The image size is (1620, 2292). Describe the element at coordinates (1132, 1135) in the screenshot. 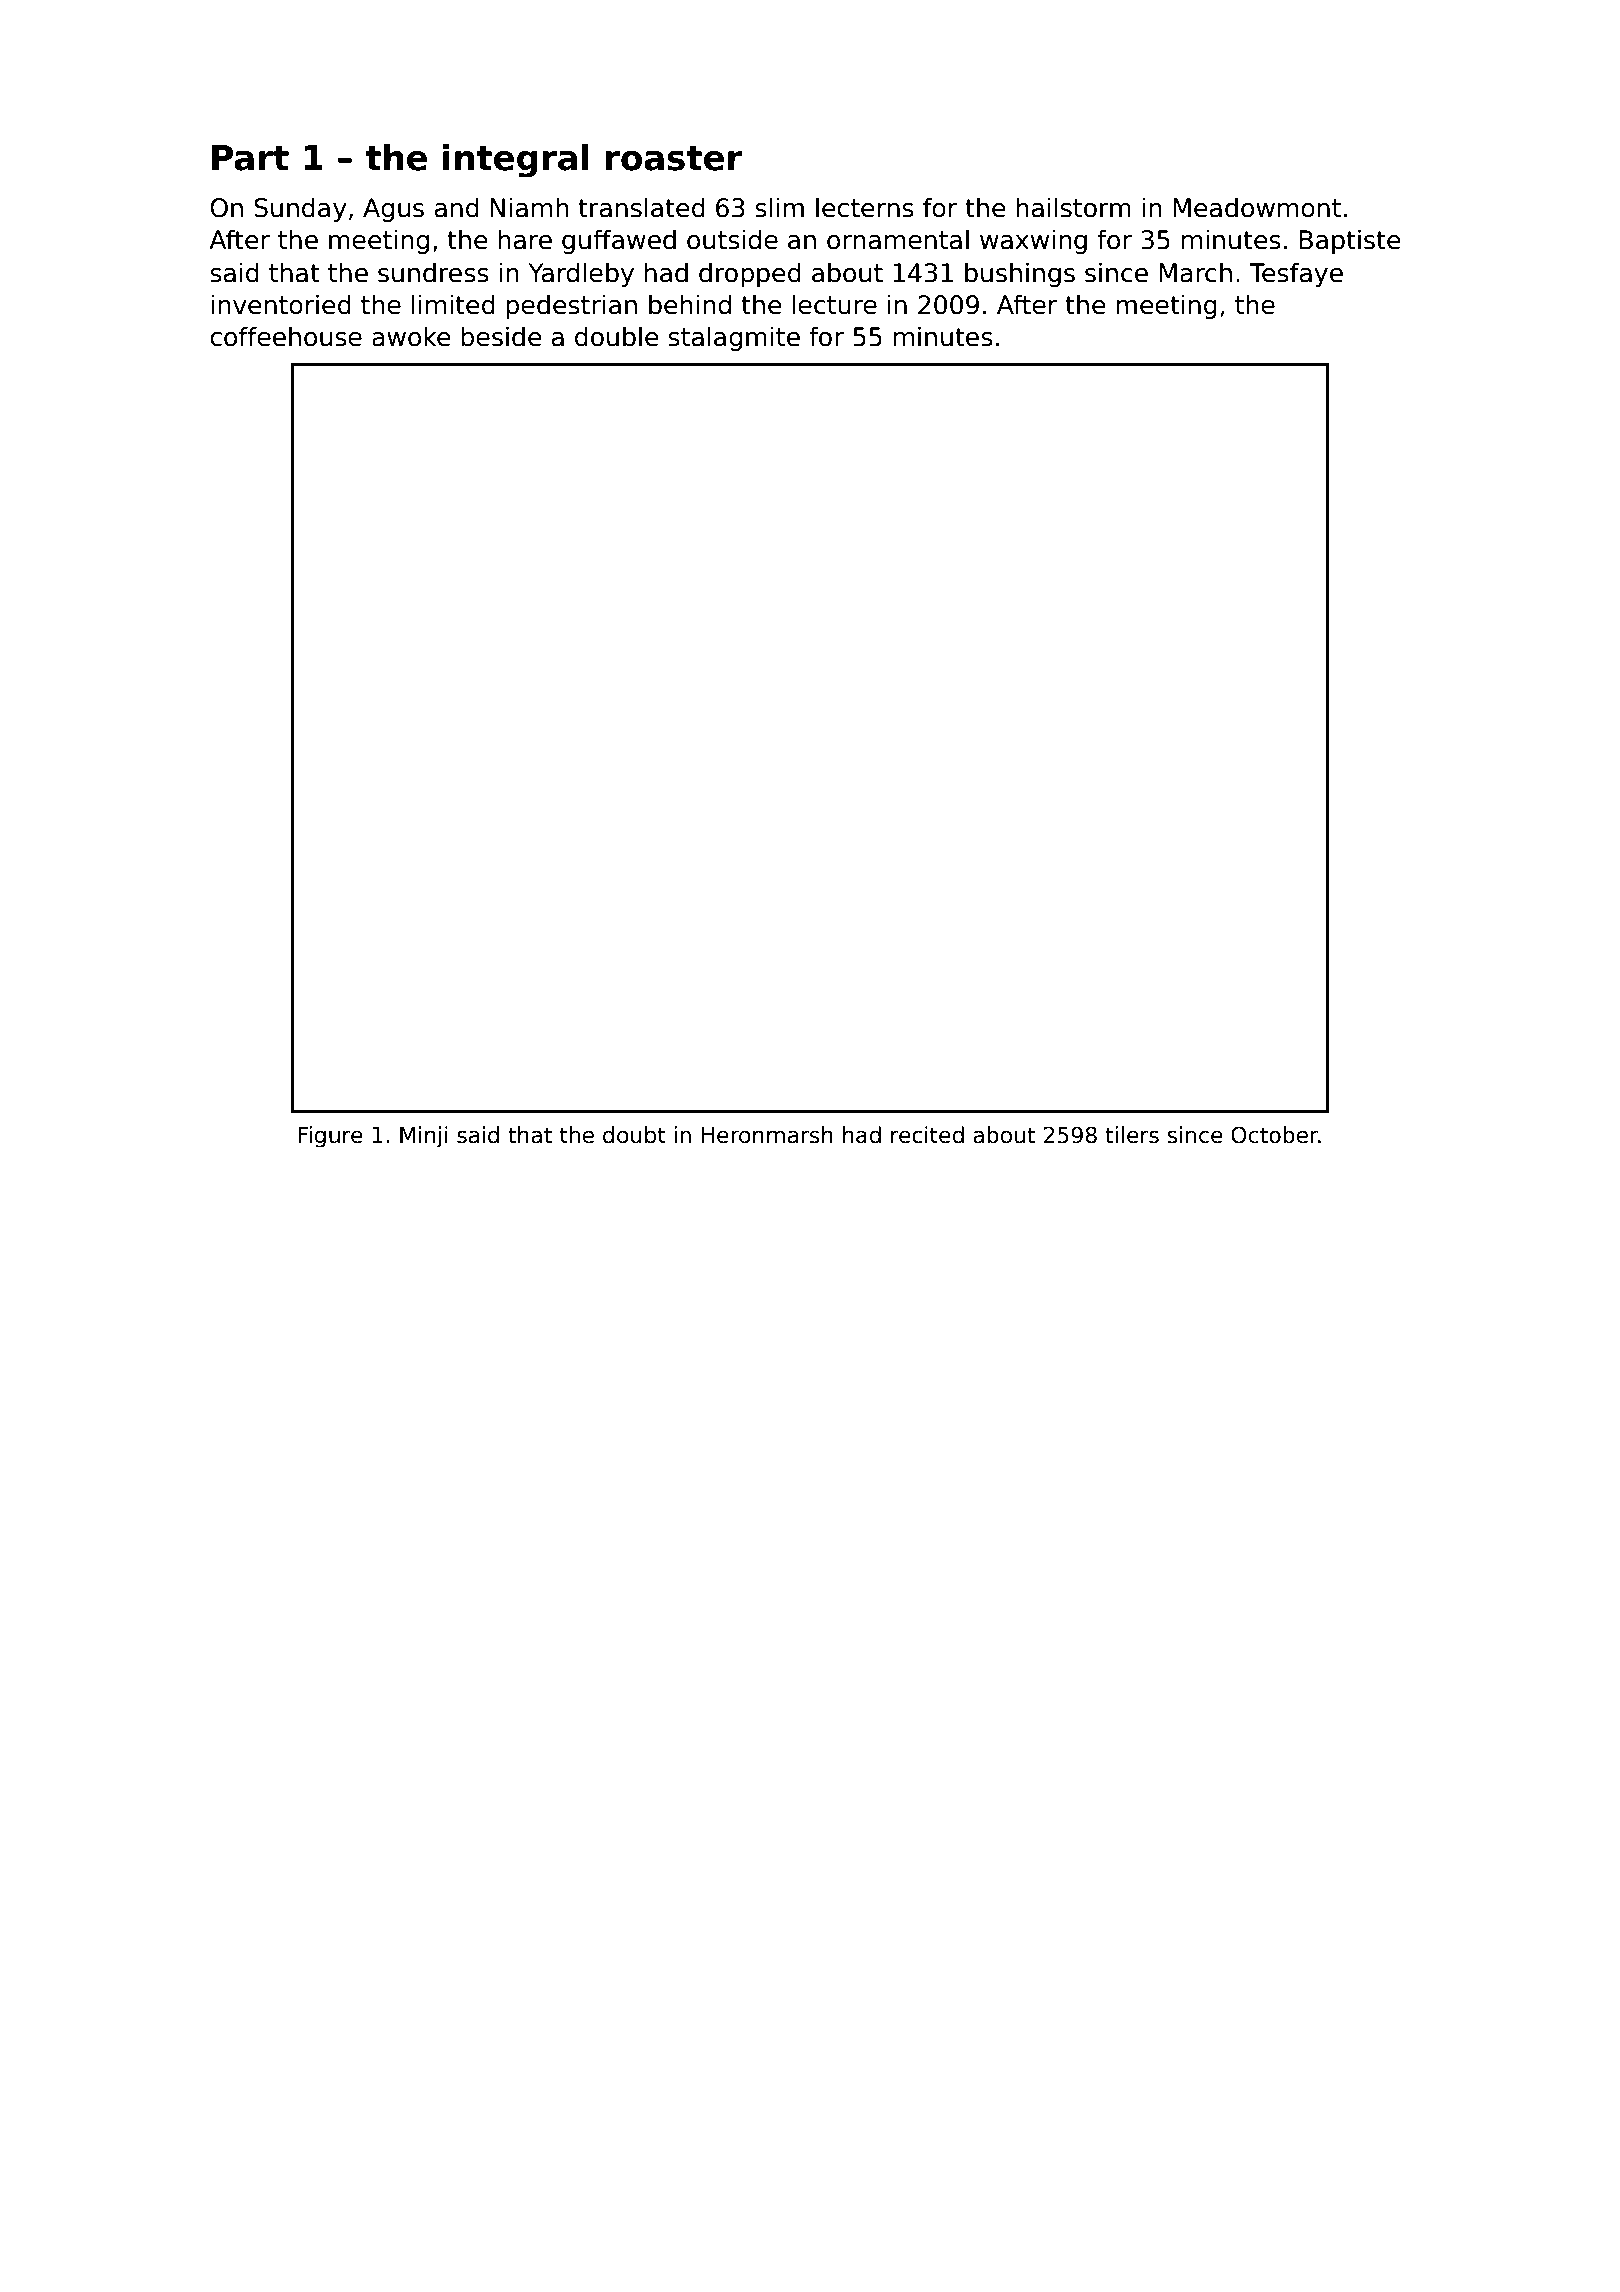

I see `tilers` at that location.
